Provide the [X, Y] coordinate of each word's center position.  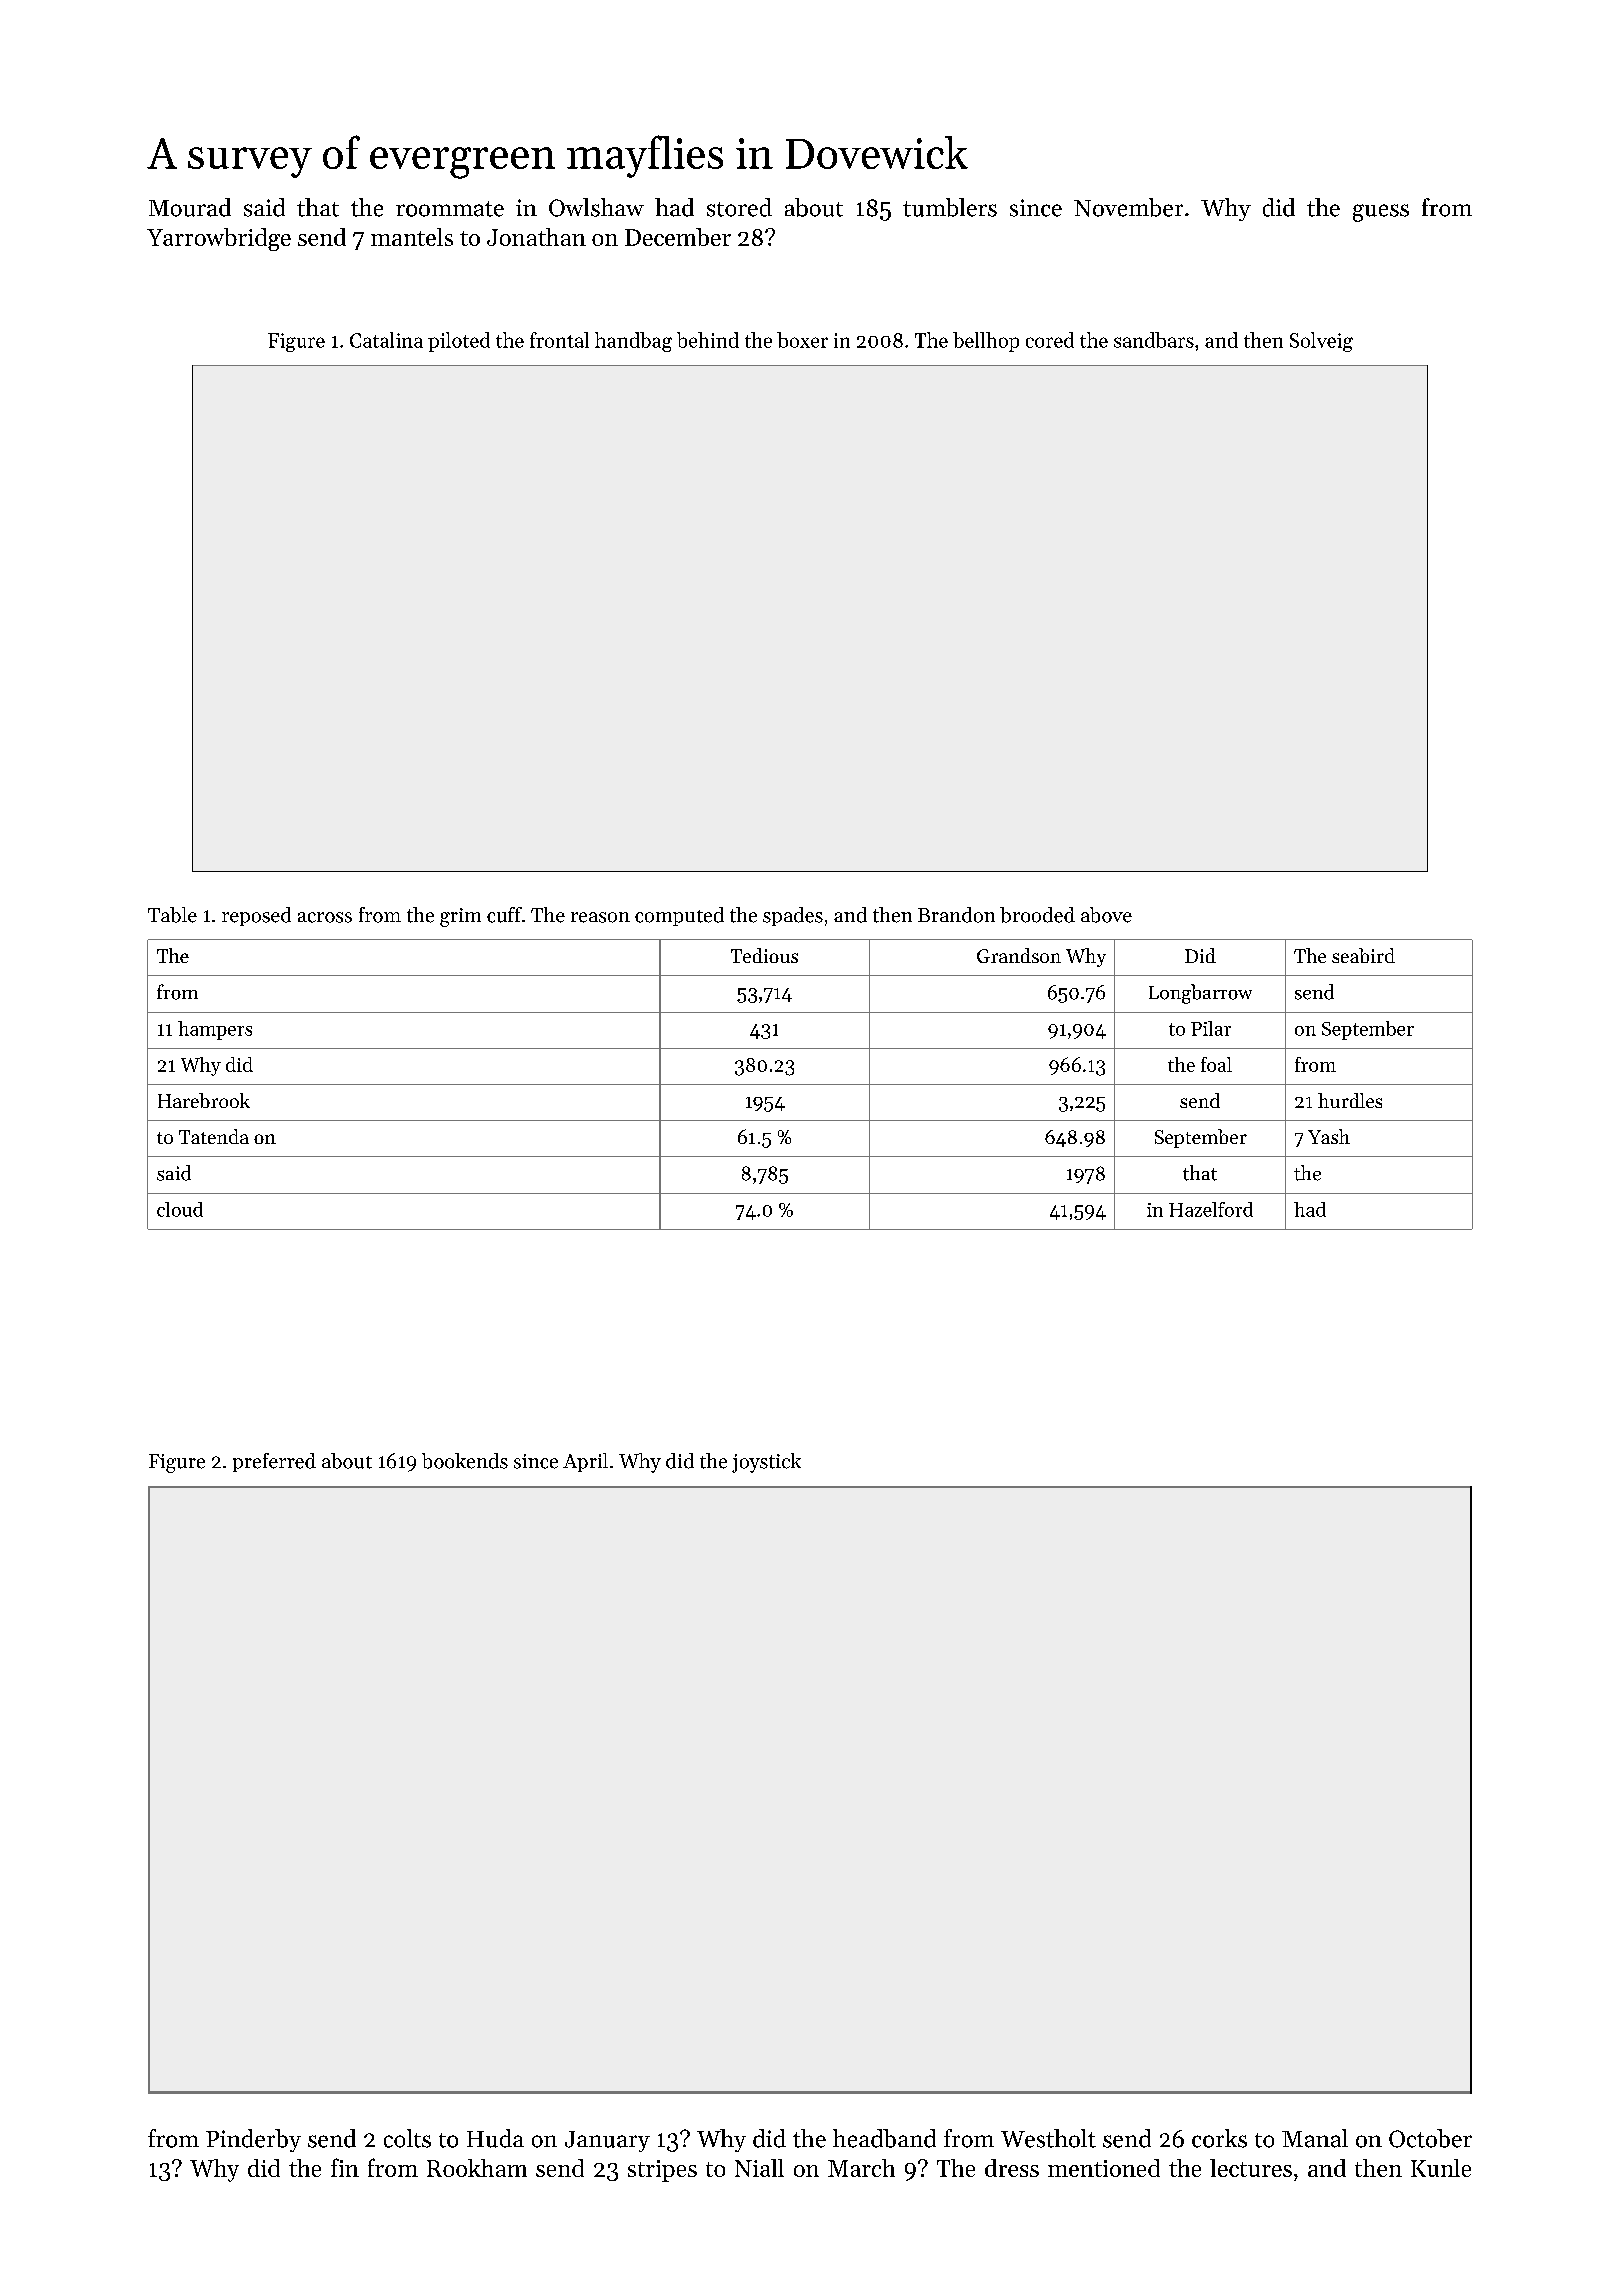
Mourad [190, 207]
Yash [1329, 1136]
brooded [1037, 915]
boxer [802, 340]
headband [884, 2138]
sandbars [1154, 340]
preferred [274, 1462]
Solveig [1321, 342]
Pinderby [253, 2140]
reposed [256, 916]
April [585, 1462]
